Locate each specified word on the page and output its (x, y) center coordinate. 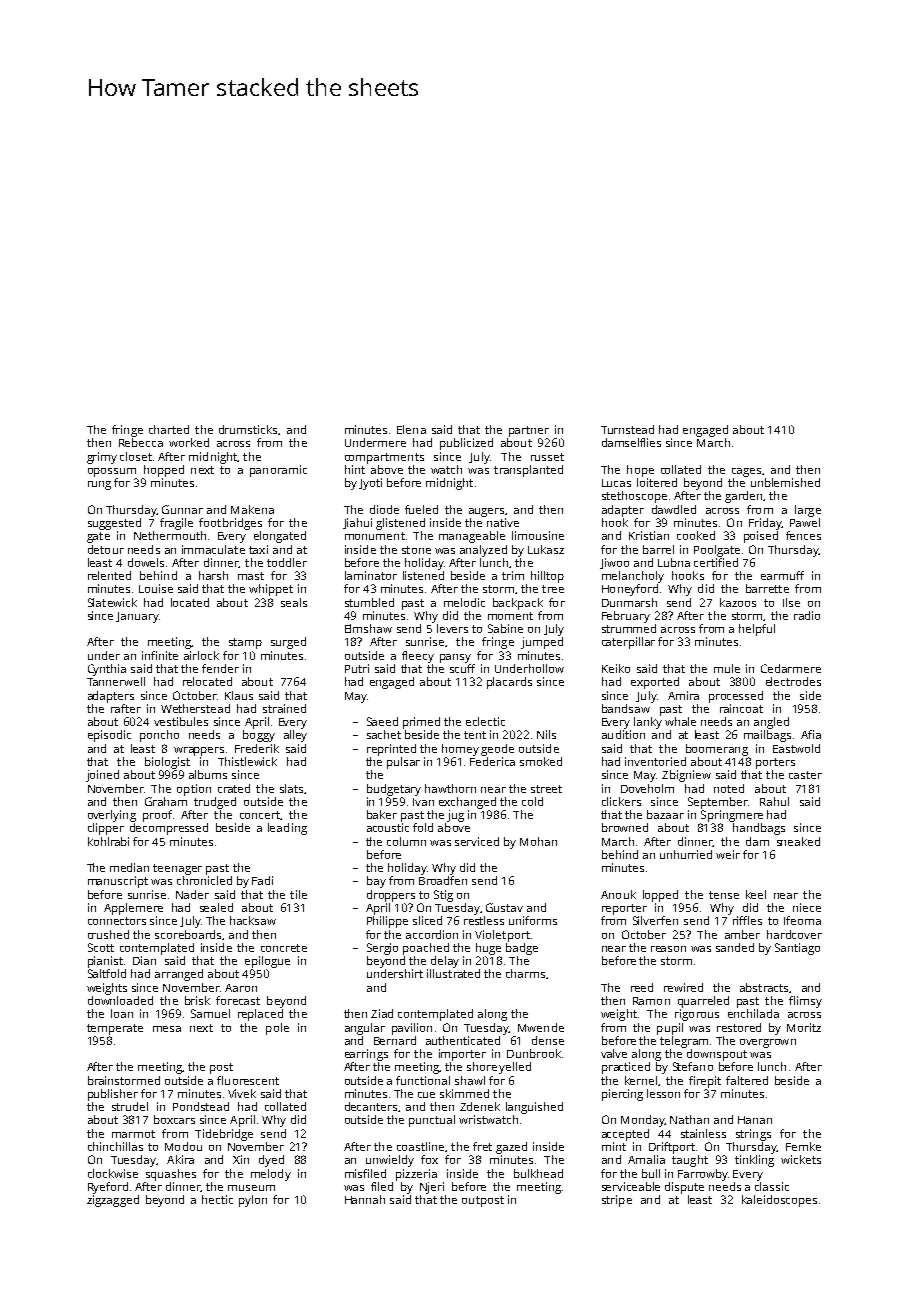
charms (525, 973)
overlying (112, 816)
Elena (411, 429)
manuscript (118, 882)
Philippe (387, 922)
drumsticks (248, 429)
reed (642, 987)
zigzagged (113, 1201)
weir (728, 854)
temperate (115, 1029)
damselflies (631, 442)
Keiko (616, 668)
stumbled (369, 602)
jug (455, 816)
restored (739, 1027)
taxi (258, 549)
